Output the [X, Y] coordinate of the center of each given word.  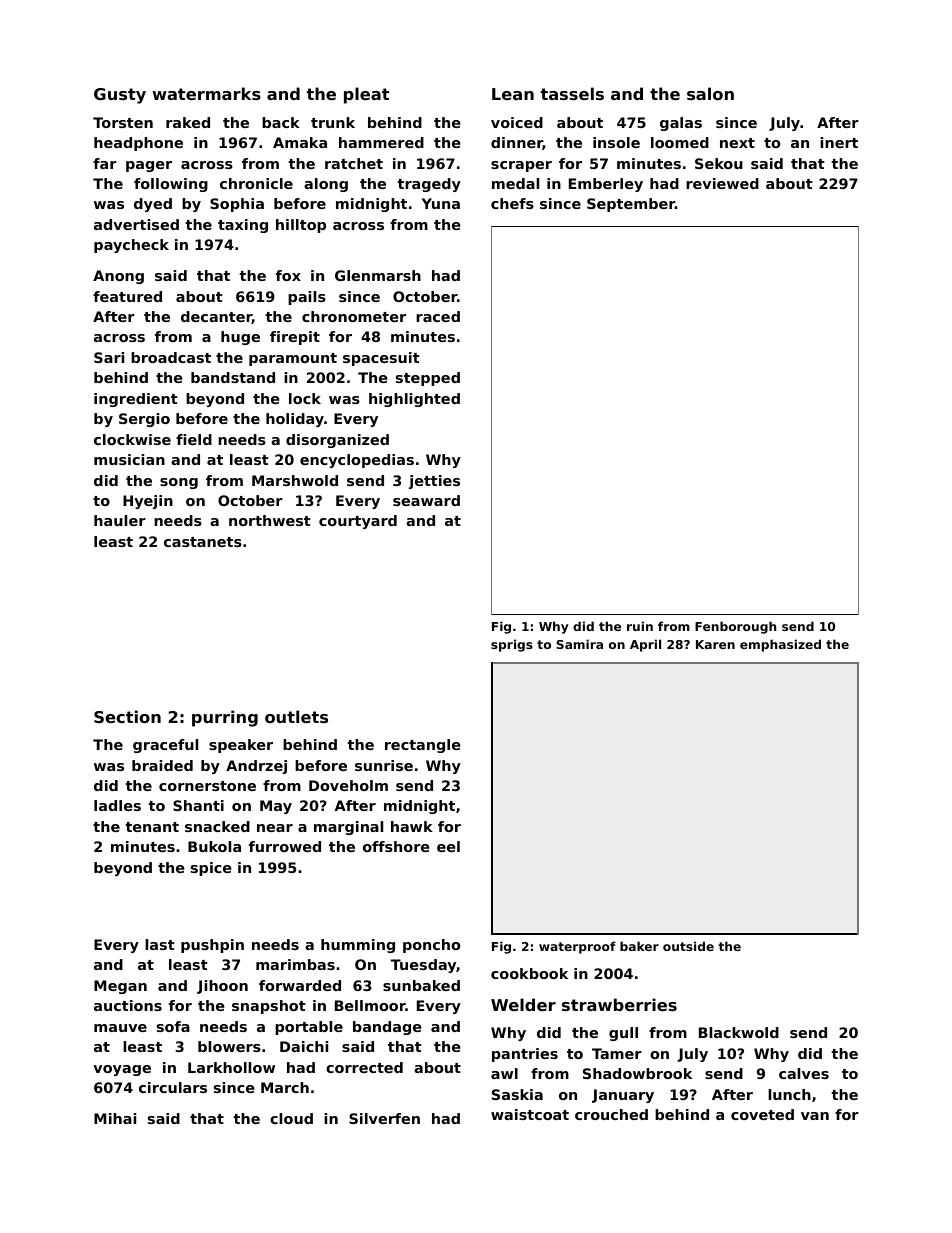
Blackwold [739, 1032]
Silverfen [384, 1118]
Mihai [115, 1118]
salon [710, 93]
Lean [513, 94]
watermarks [206, 93]
